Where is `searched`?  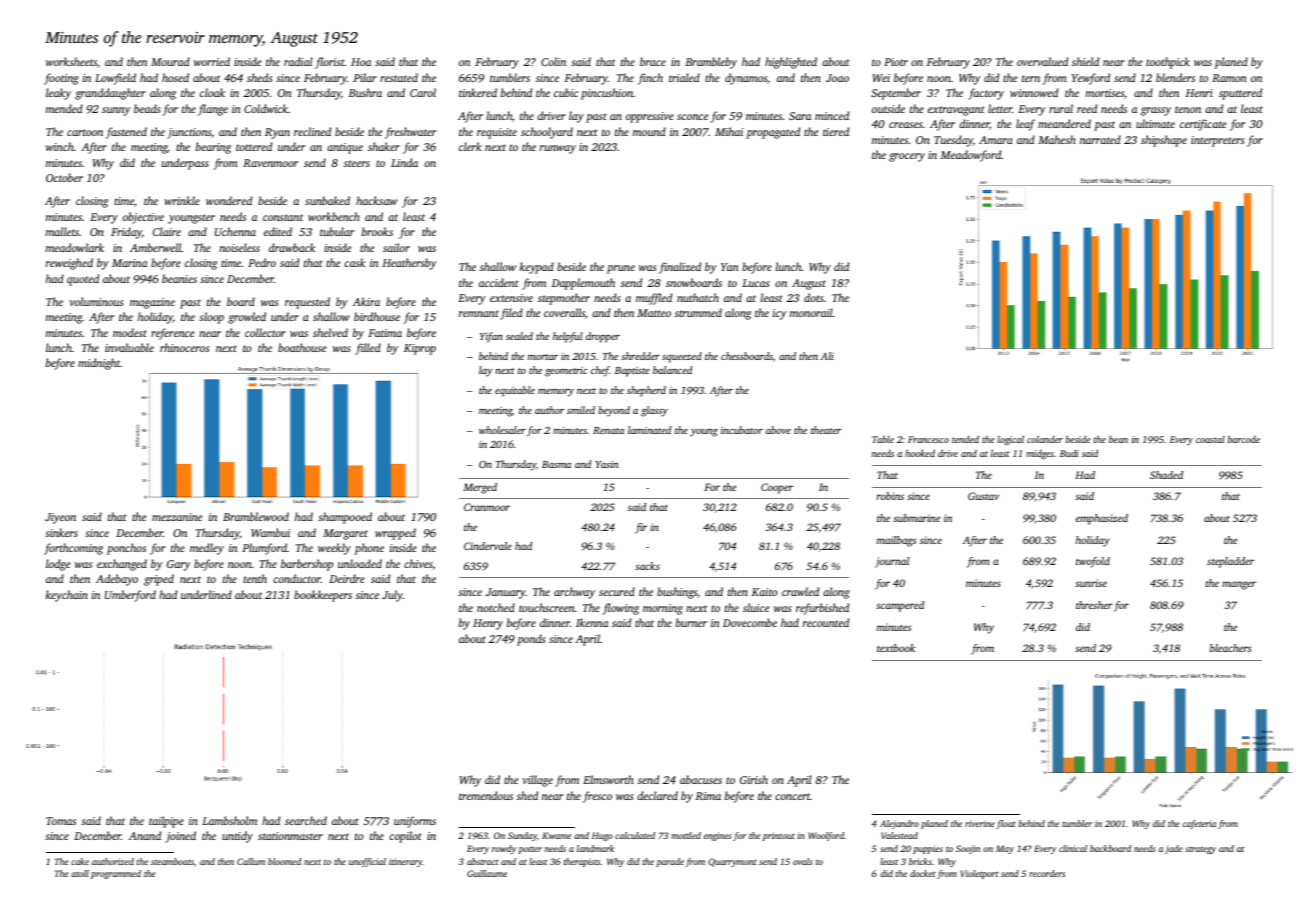
searched is located at coordinates (306, 820).
